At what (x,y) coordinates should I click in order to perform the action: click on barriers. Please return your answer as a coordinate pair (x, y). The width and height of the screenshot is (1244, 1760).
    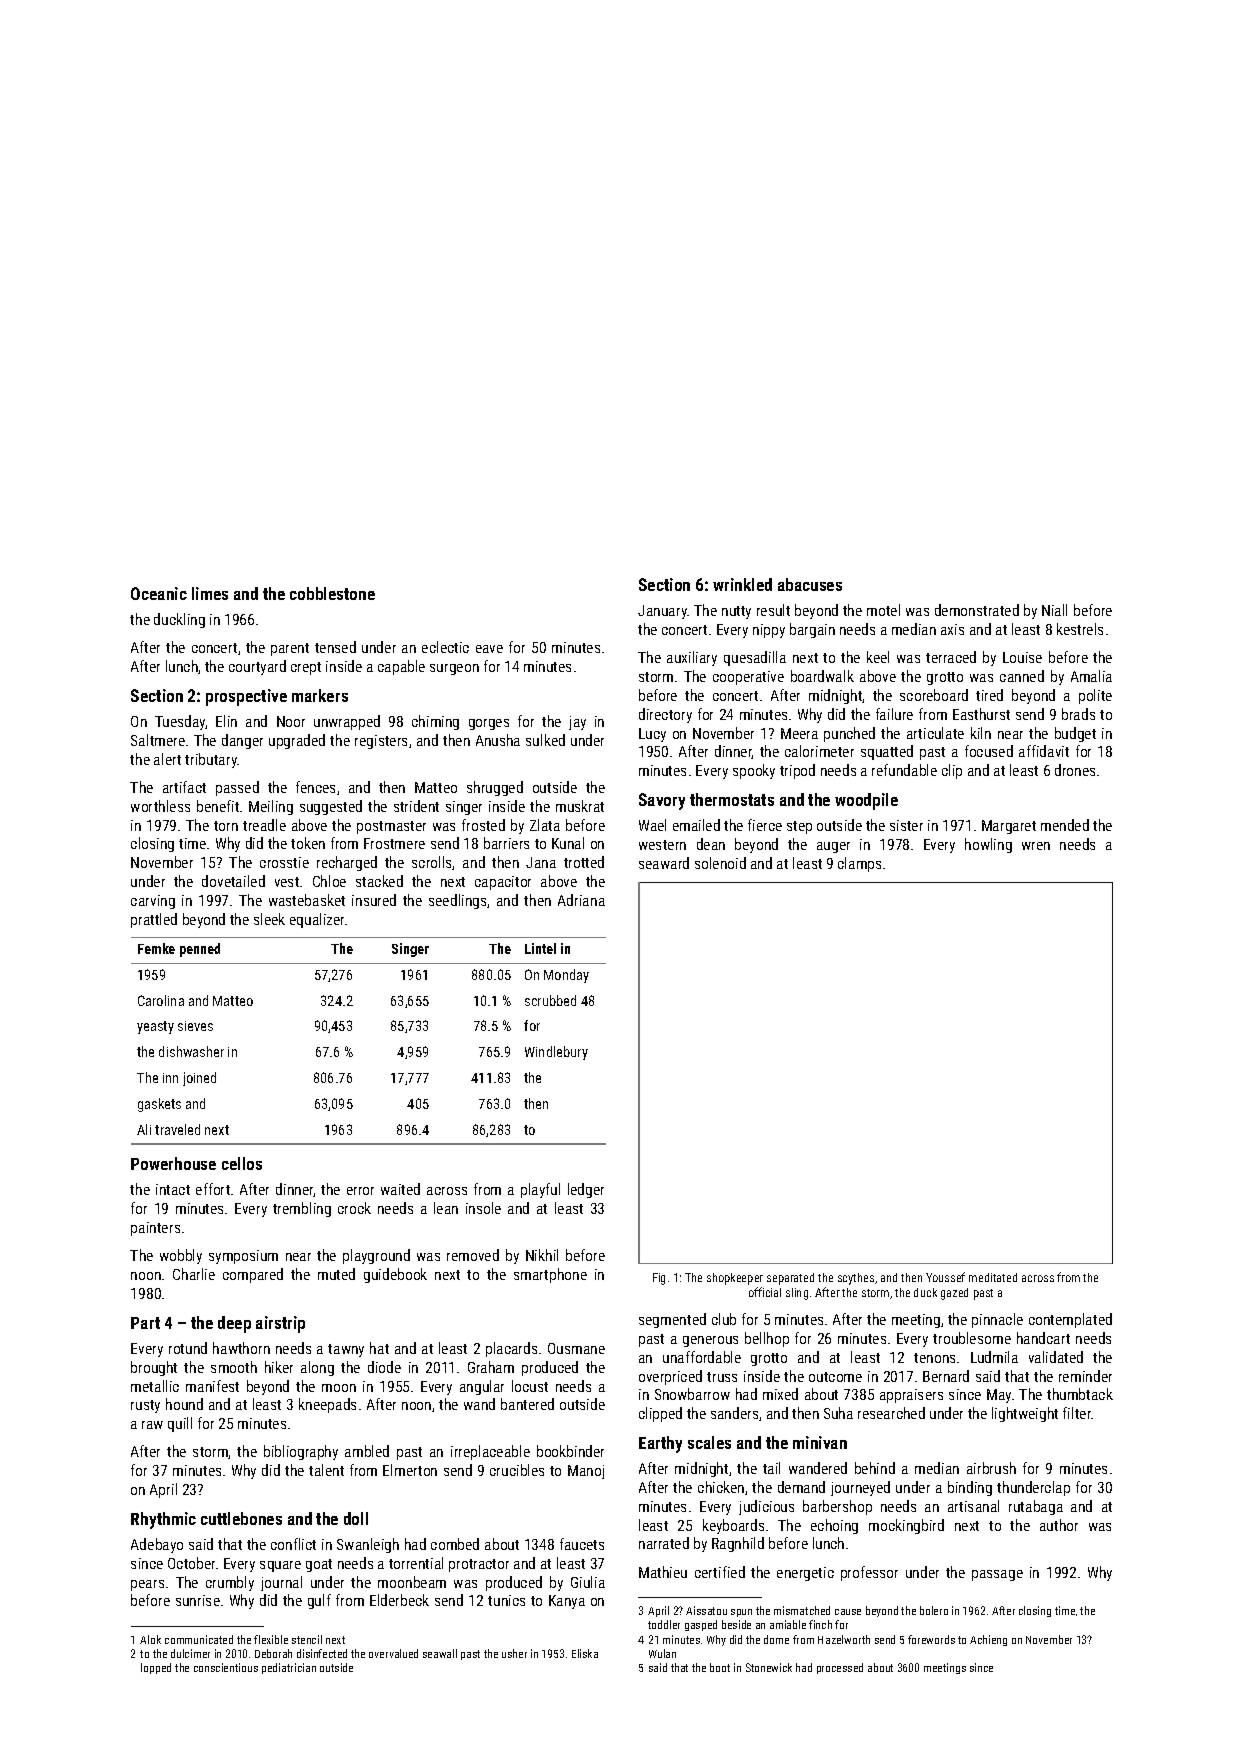
    Looking at the image, I should click on (506, 843).
